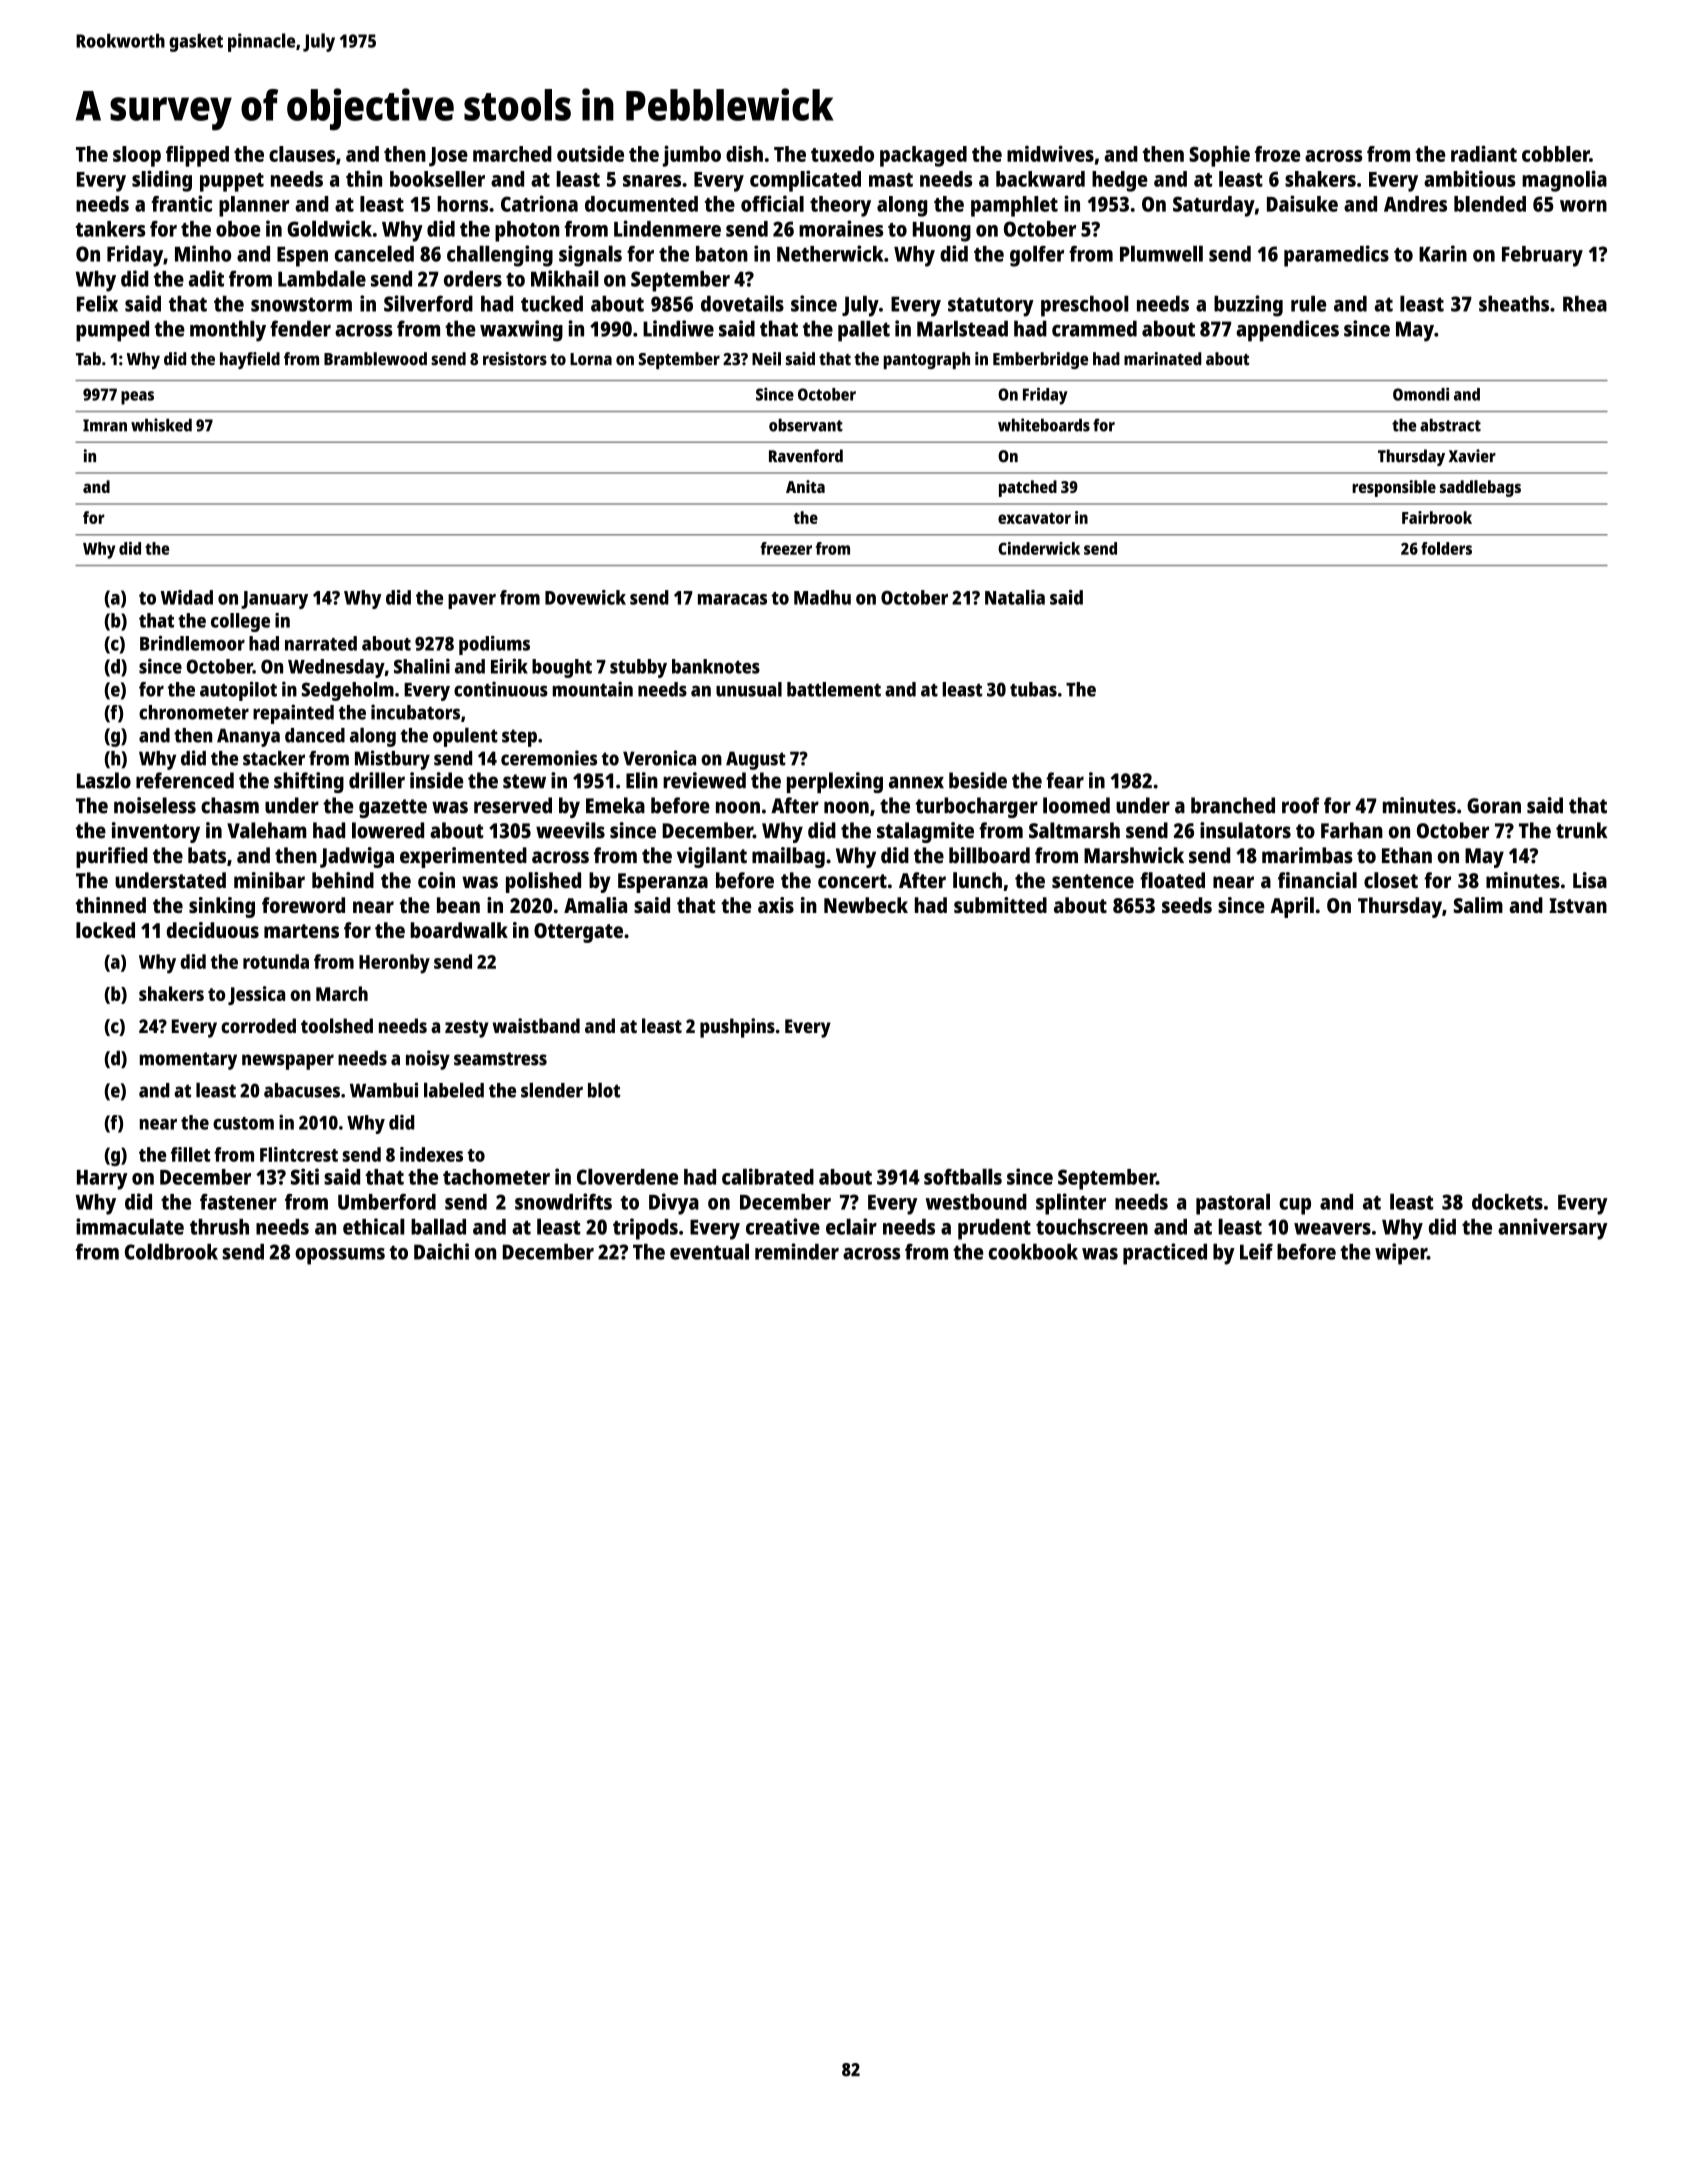 The width and height of the screenshot is (1683, 2178). I want to click on eclair, so click(851, 1226).
